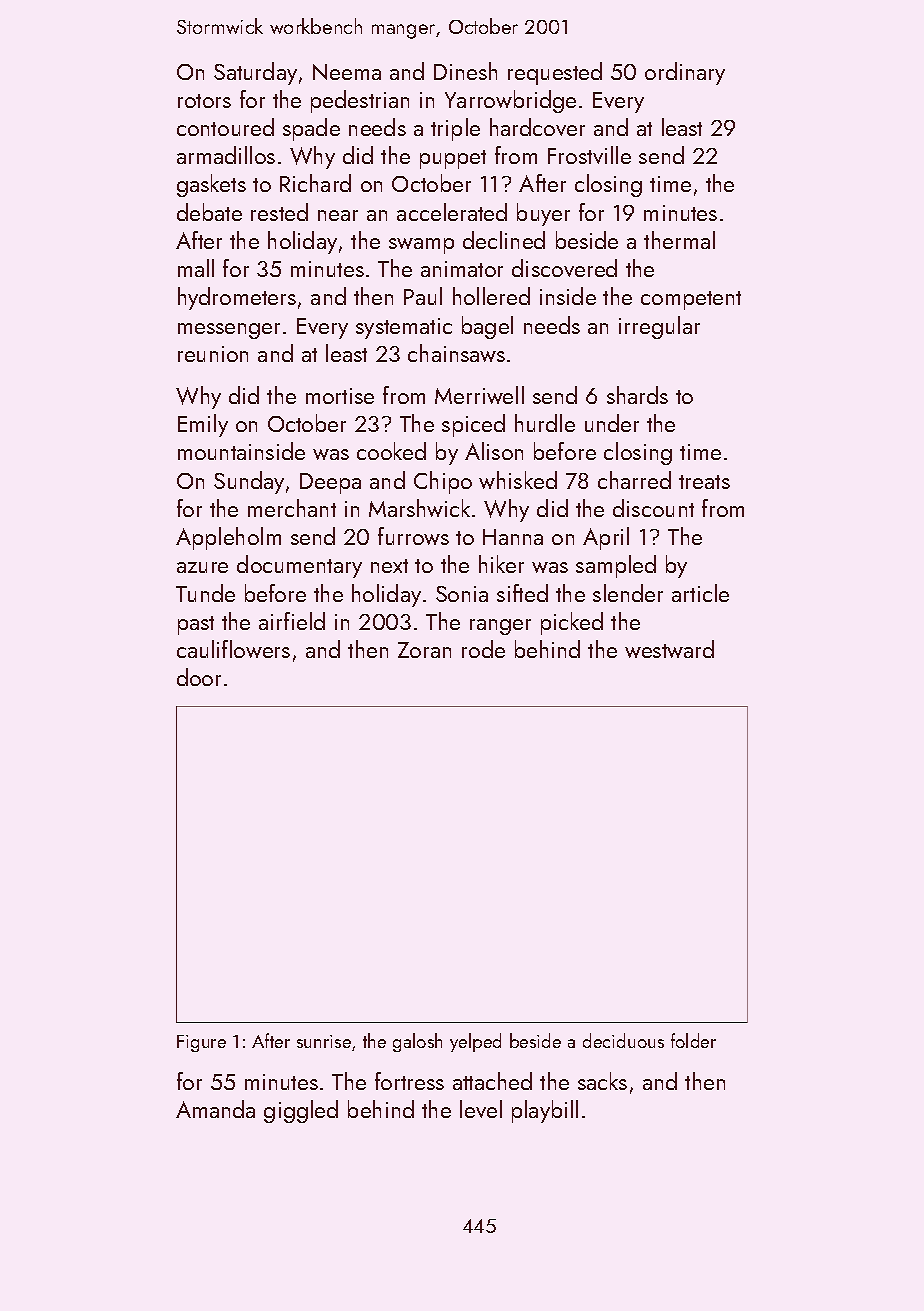  Describe the element at coordinates (324, 1041) in the document. I see `sunrise` at that location.
